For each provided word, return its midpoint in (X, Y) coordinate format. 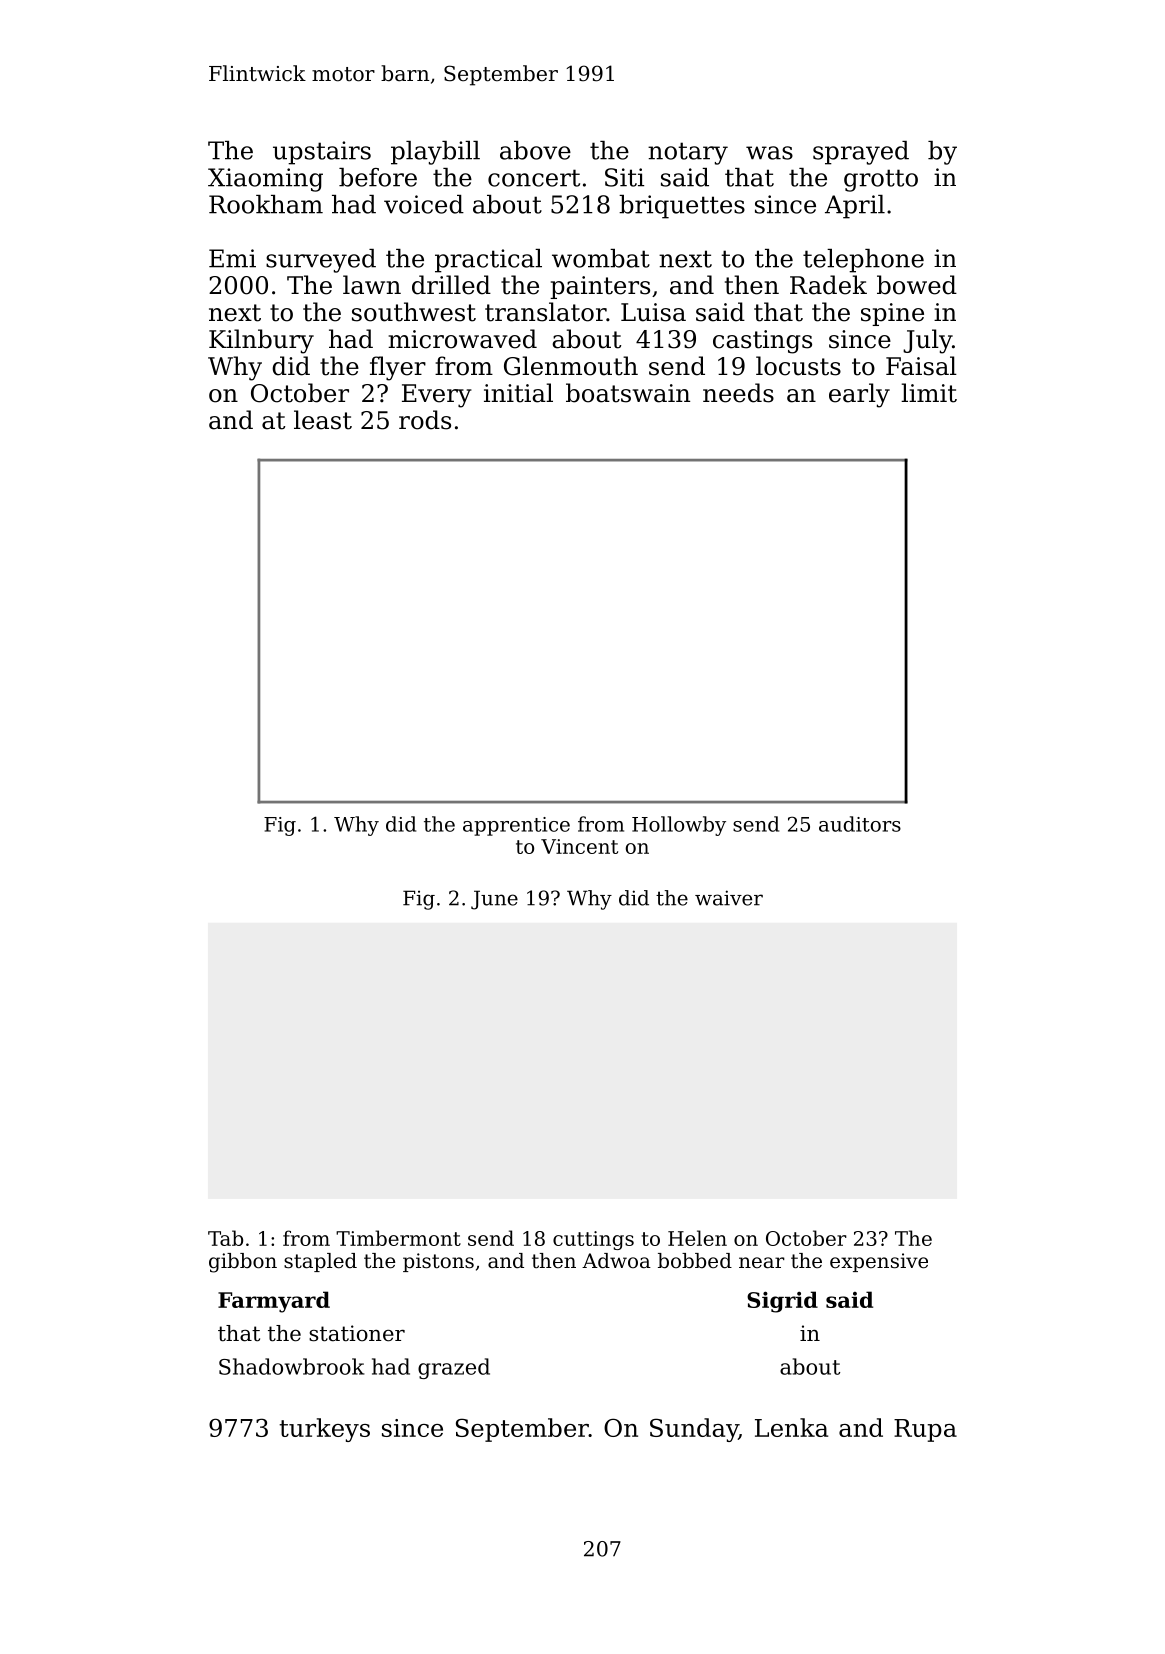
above (535, 150)
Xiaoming (265, 180)
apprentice (516, 826)
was (769, 153)
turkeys (324, 1430)
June (494, 900)
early (859, 395)
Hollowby (679, 826)
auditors (860, 824)
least (323, 420)
